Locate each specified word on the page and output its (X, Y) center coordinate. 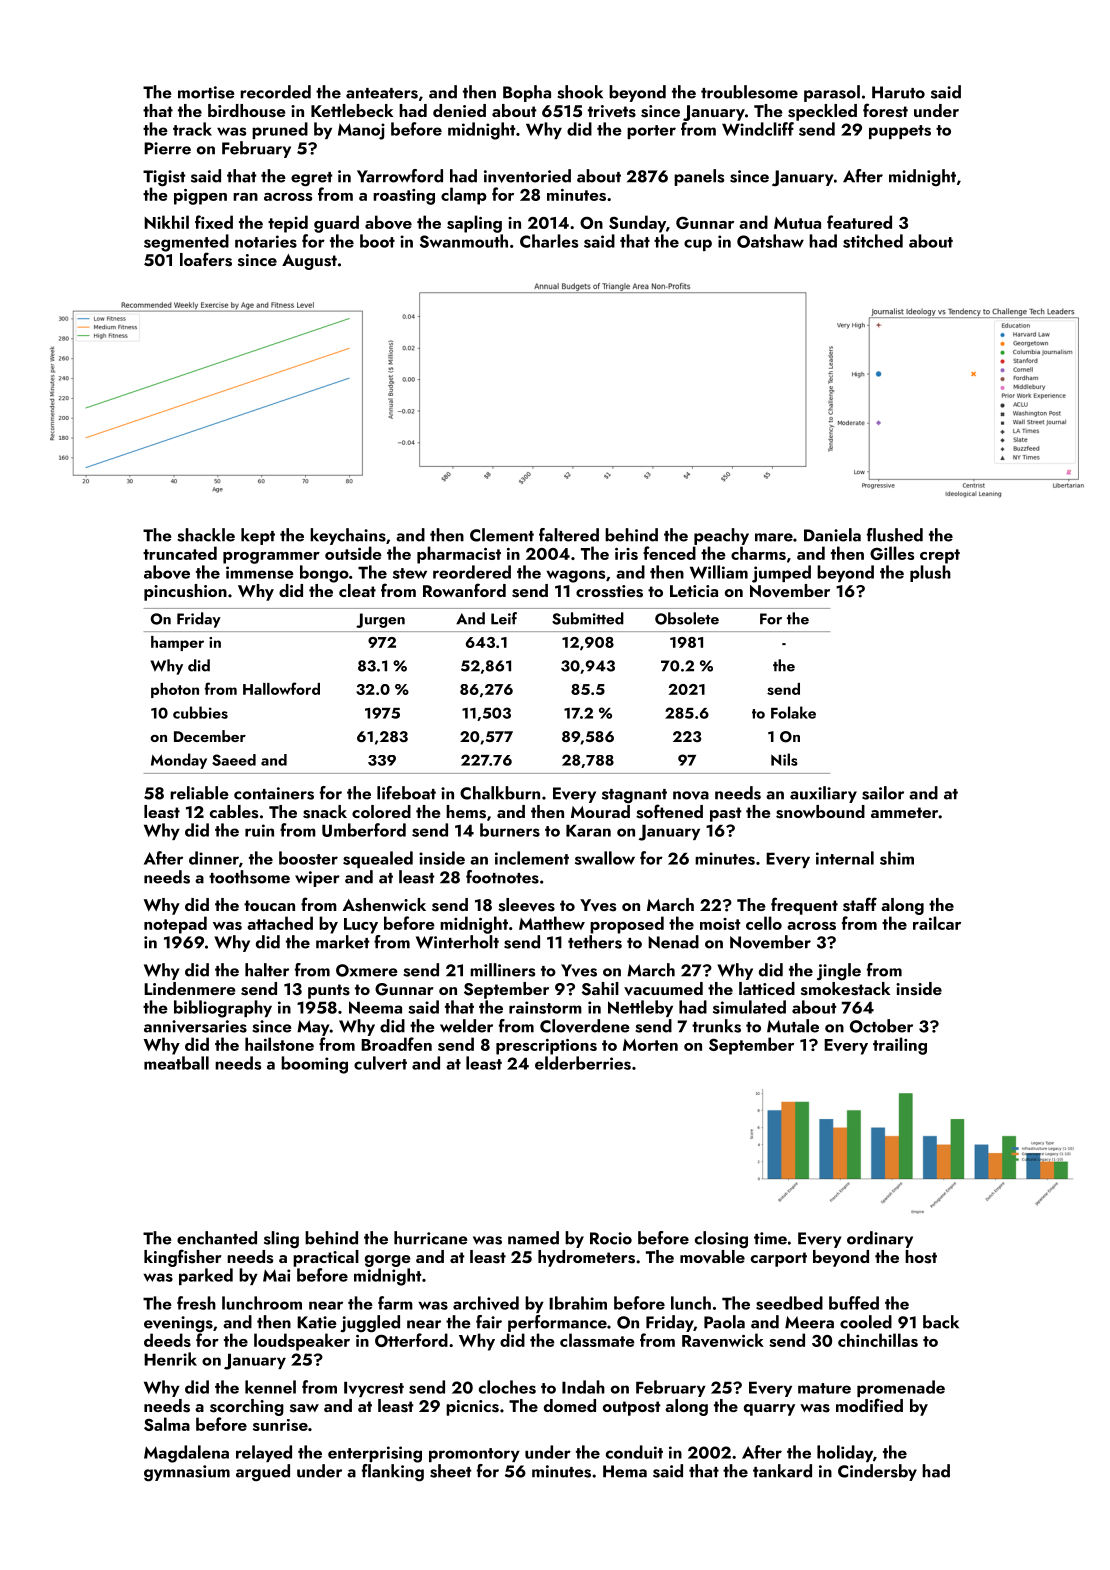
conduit (634, 1452)
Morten (650, 1045)
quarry (769, 1410)
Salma (167, 1424)
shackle (206, 535)
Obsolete (687, 618)
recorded (275, 92)
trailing (900, 1046)
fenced (669, 553)
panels (699, 177)
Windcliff (758, 129)
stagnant (634, 796)
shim (897, 858)
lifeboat (406, 793)
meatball (176, 1063)
